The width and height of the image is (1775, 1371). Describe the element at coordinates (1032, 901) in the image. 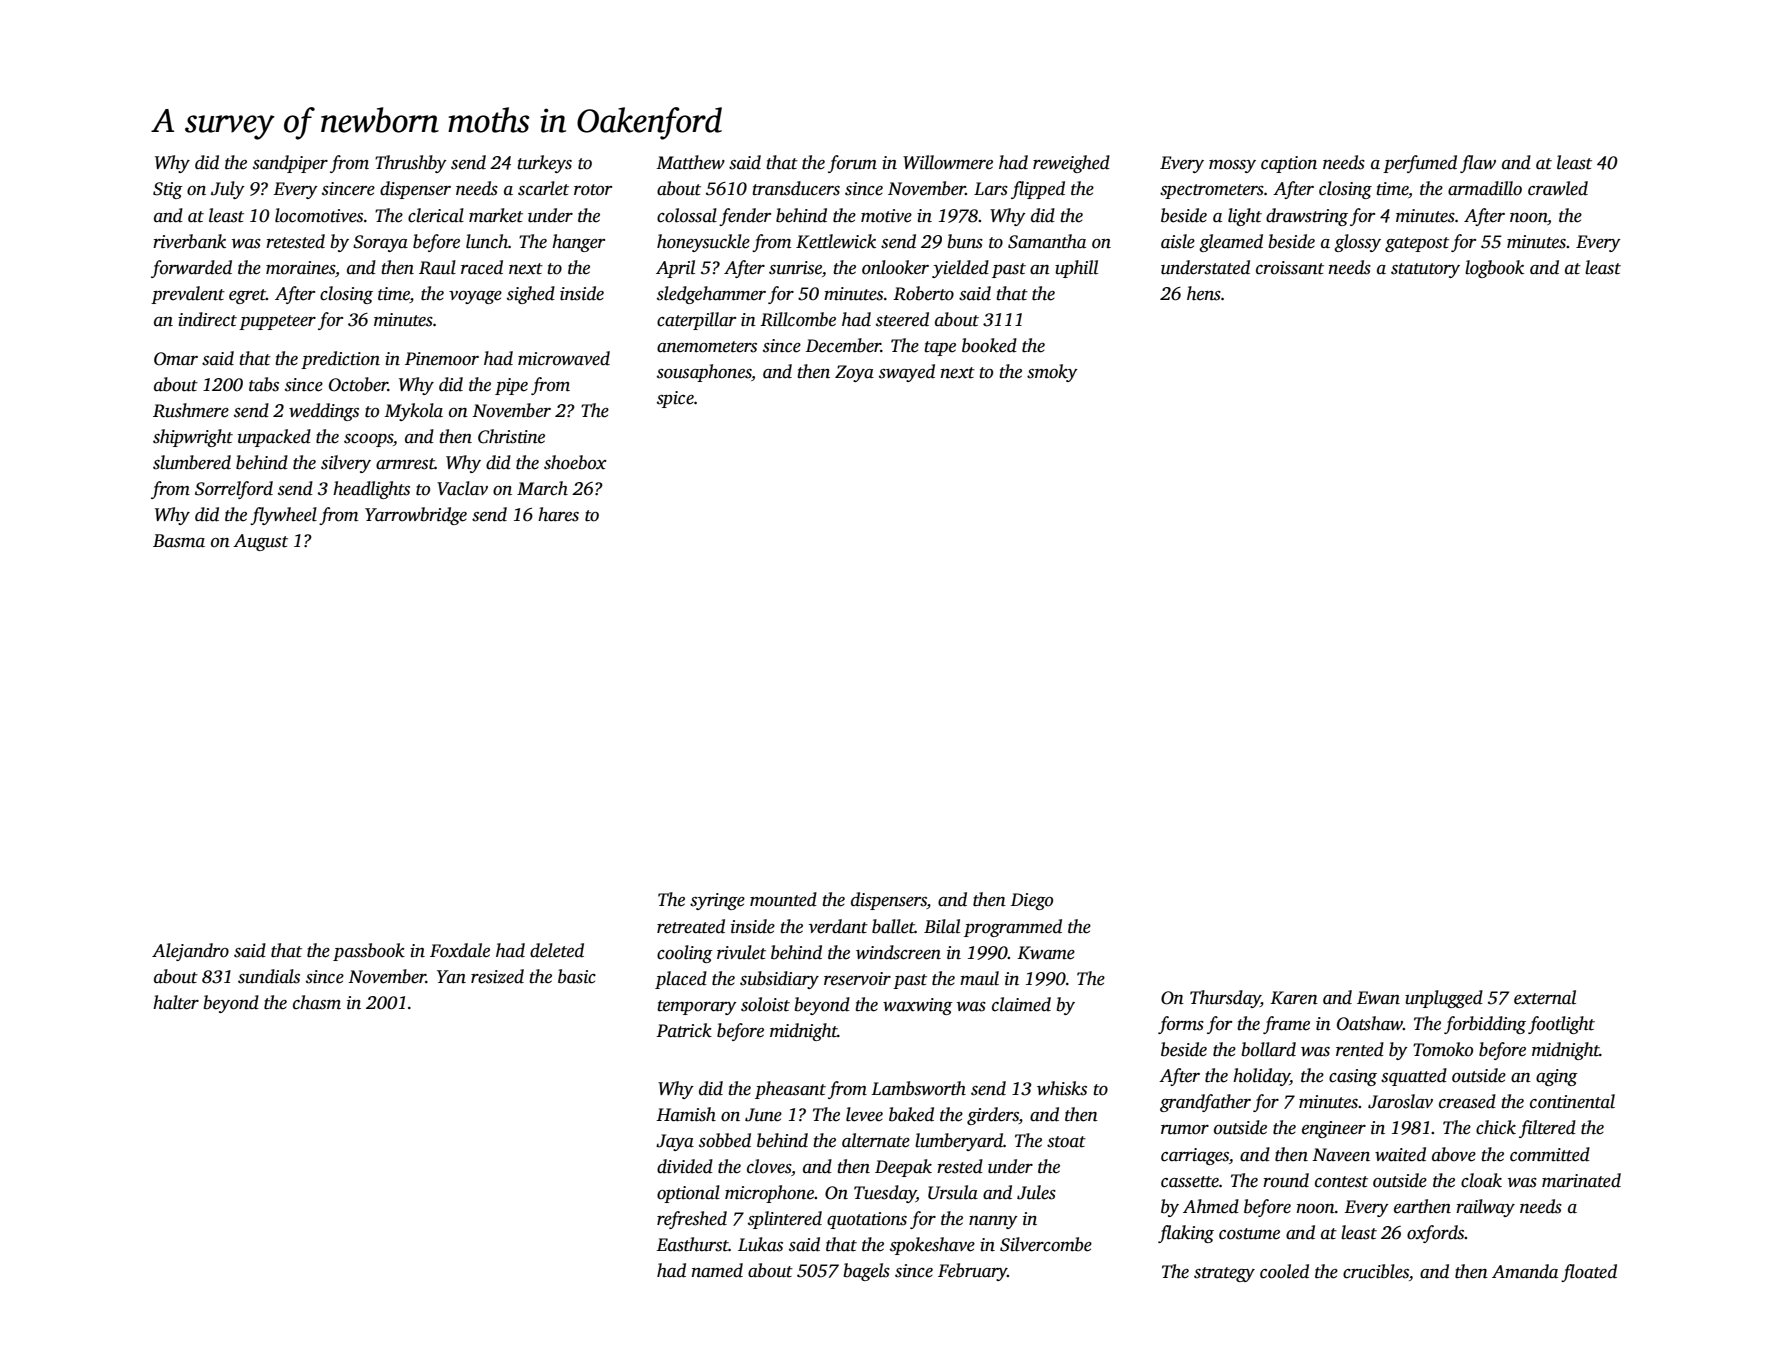

I see `Diego` at that location.
